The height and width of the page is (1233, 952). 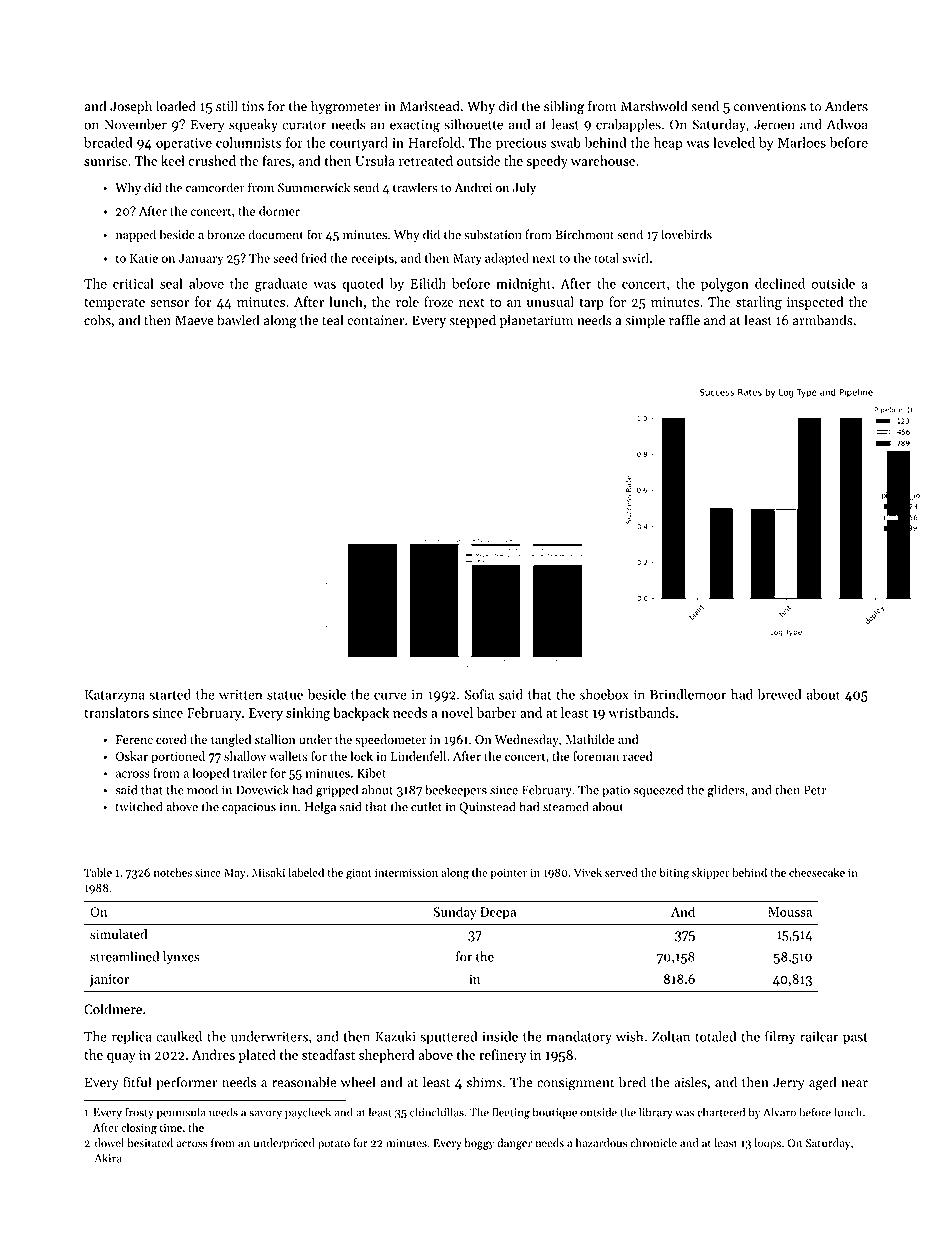 What do you see at coordinates (113, 1009) in the page?
I see `Coldmere` at bounding box center [113, 1009].
